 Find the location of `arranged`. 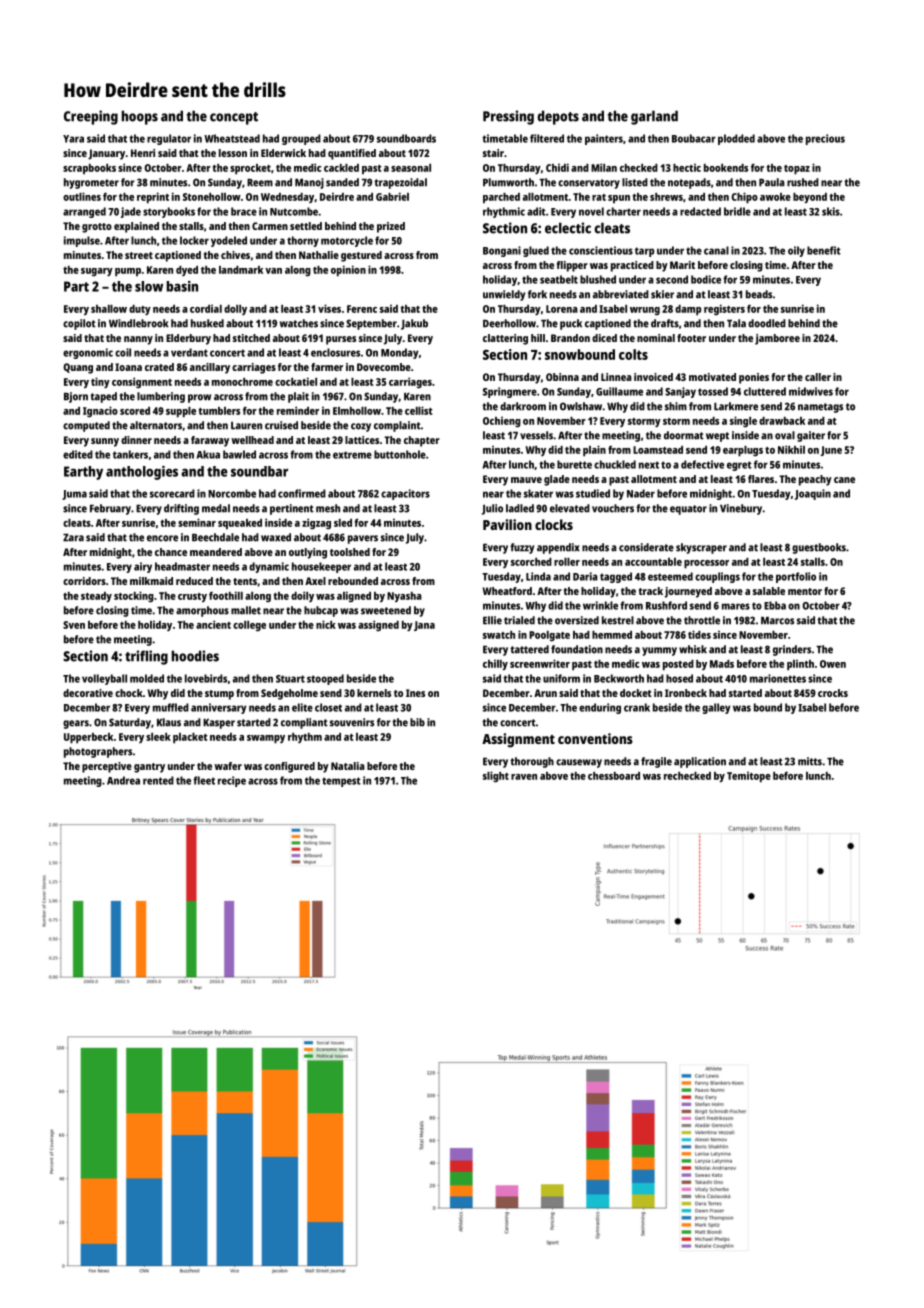

arranged is located at coordinates (84, 212).
